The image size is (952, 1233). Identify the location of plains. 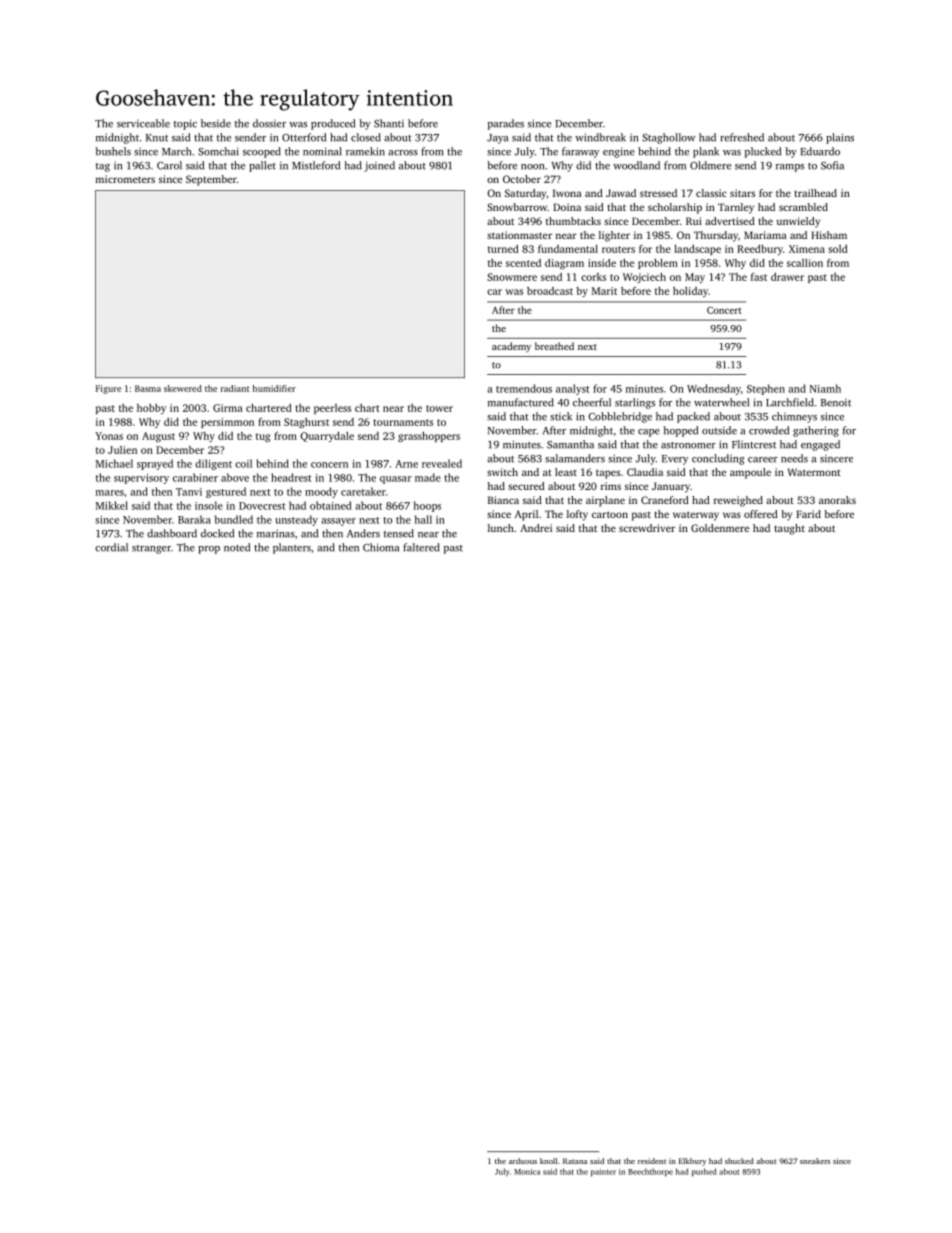
(840, 138).
